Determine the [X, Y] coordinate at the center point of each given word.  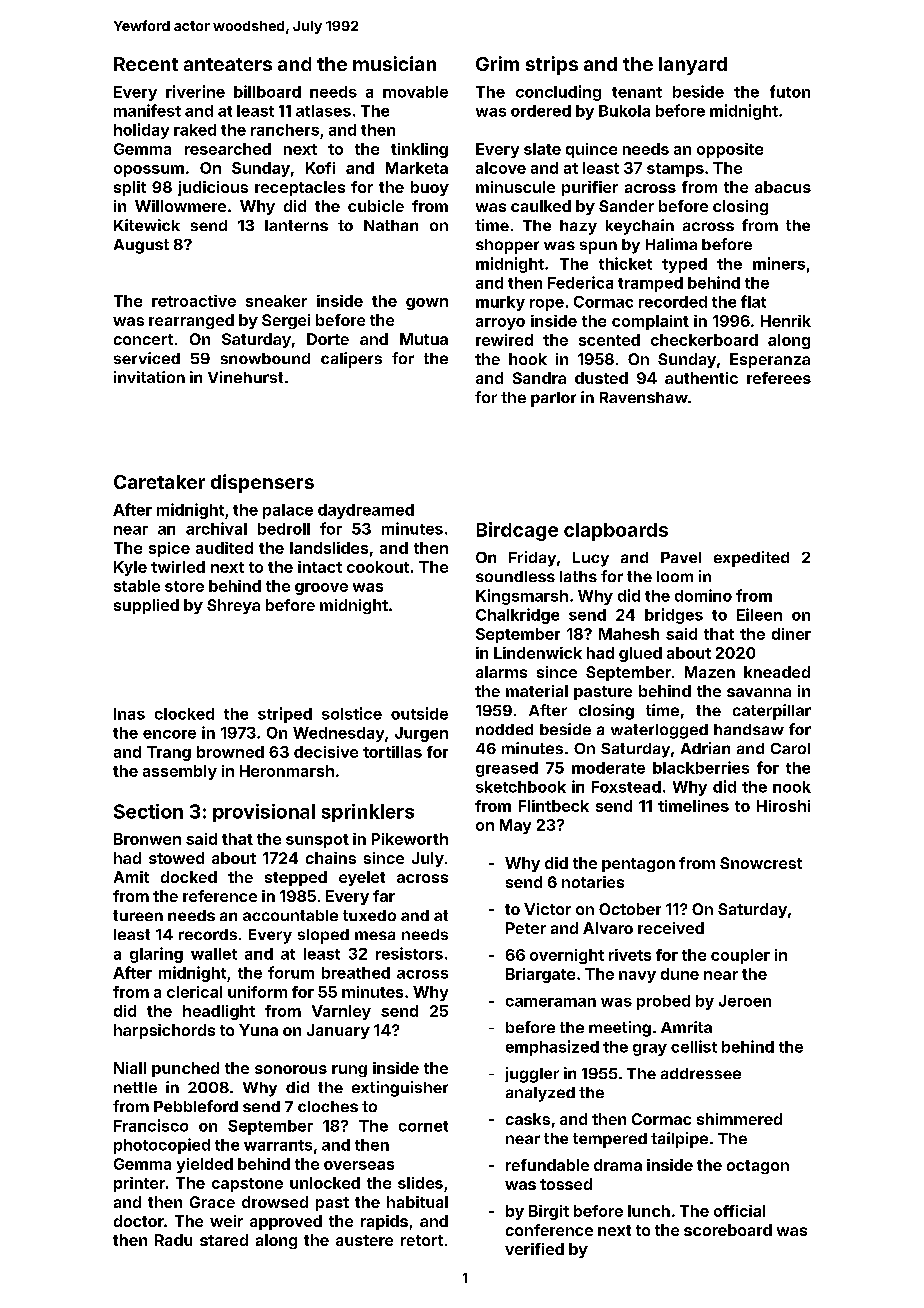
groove [321, 589]
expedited [751, 559]
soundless [515, 576]
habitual [417, 1202]
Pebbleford [196, 1106]
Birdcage [517, 531]
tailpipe [679, 1140]
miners [779, 263]
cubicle [376, 206]
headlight [219, 1012]
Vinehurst [245, 377]
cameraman [551, 1002]
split [130, 188]
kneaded [777, 672]
